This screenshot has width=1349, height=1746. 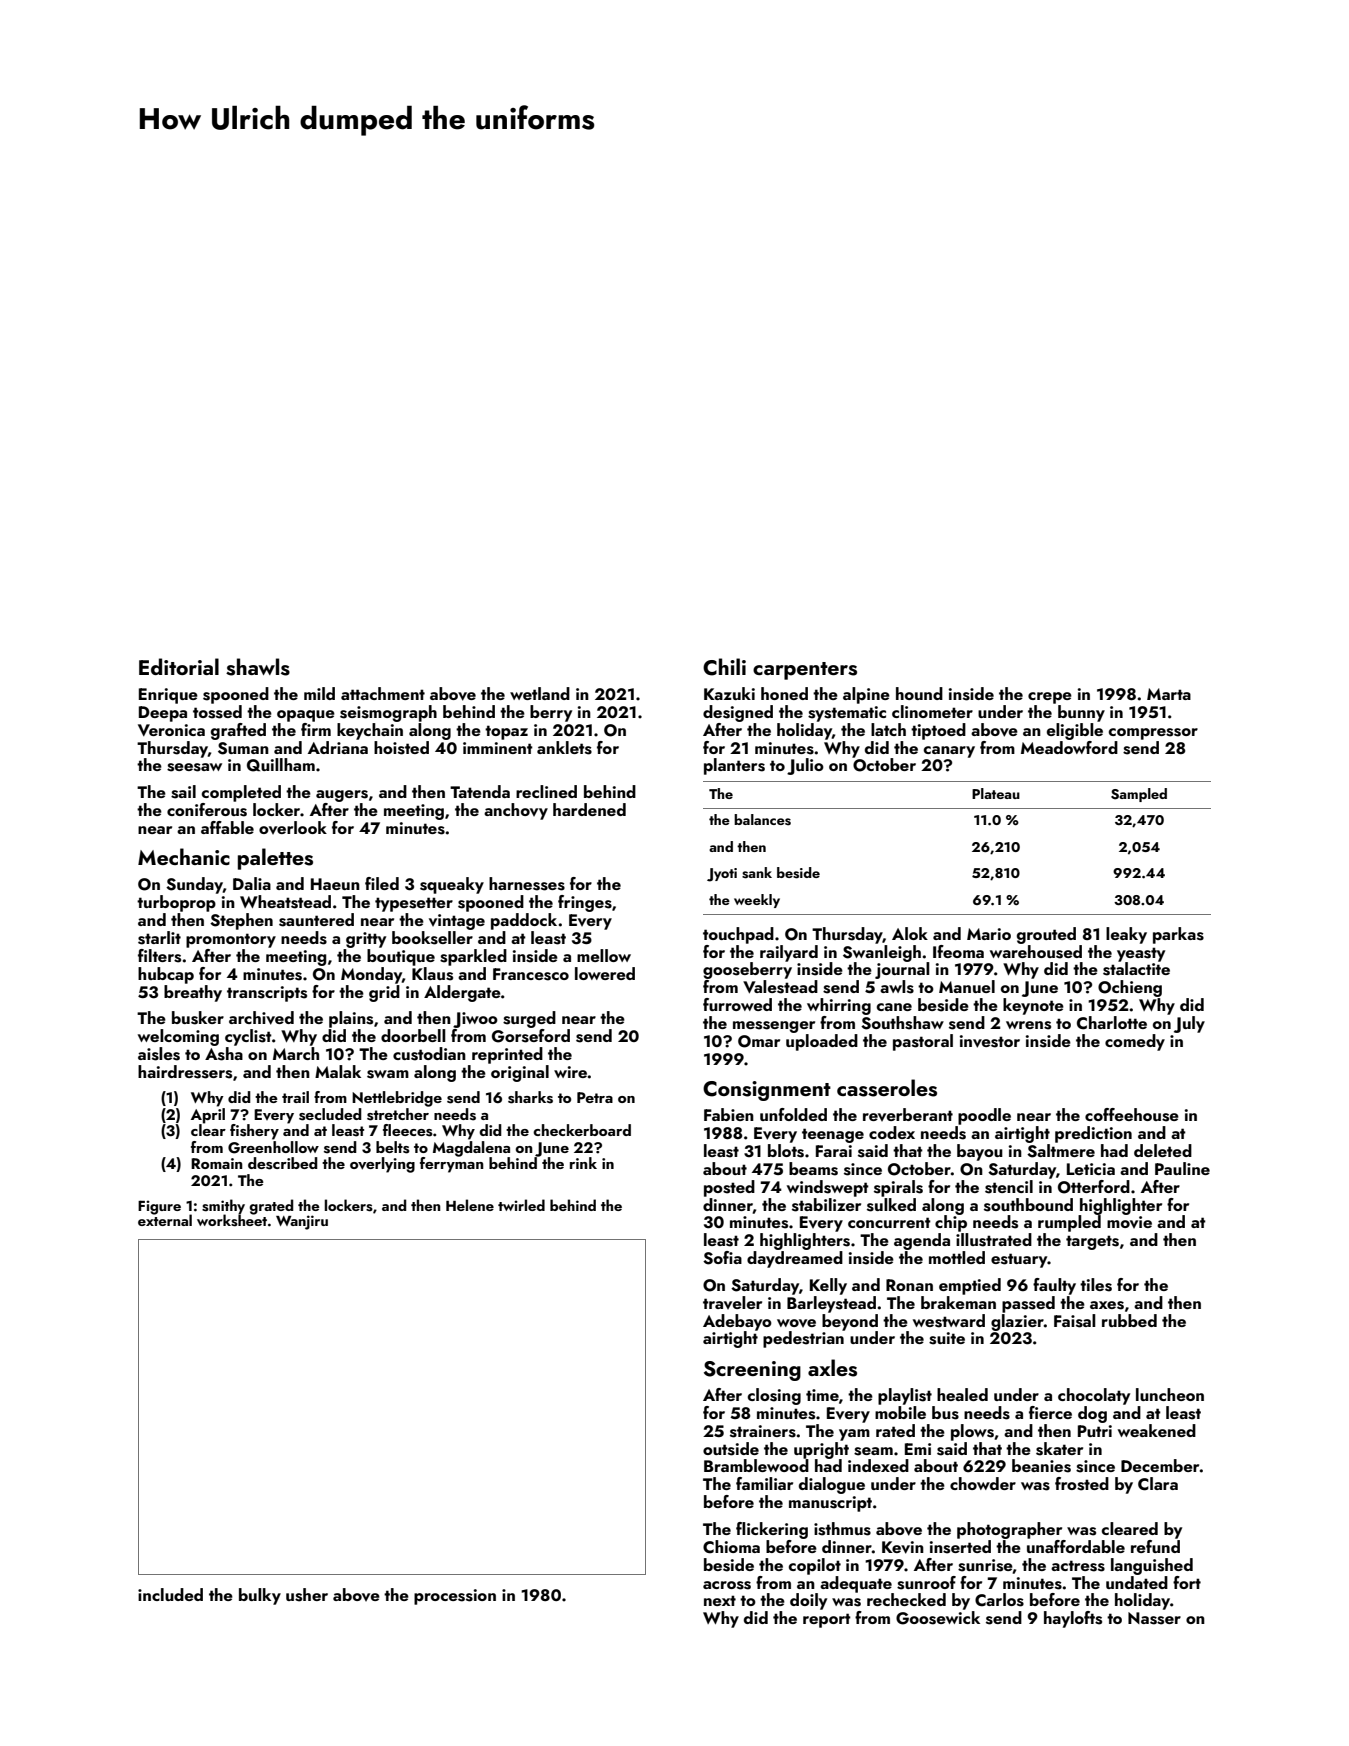 I want to click on Meadowford, so click(x=1069, y=747).
